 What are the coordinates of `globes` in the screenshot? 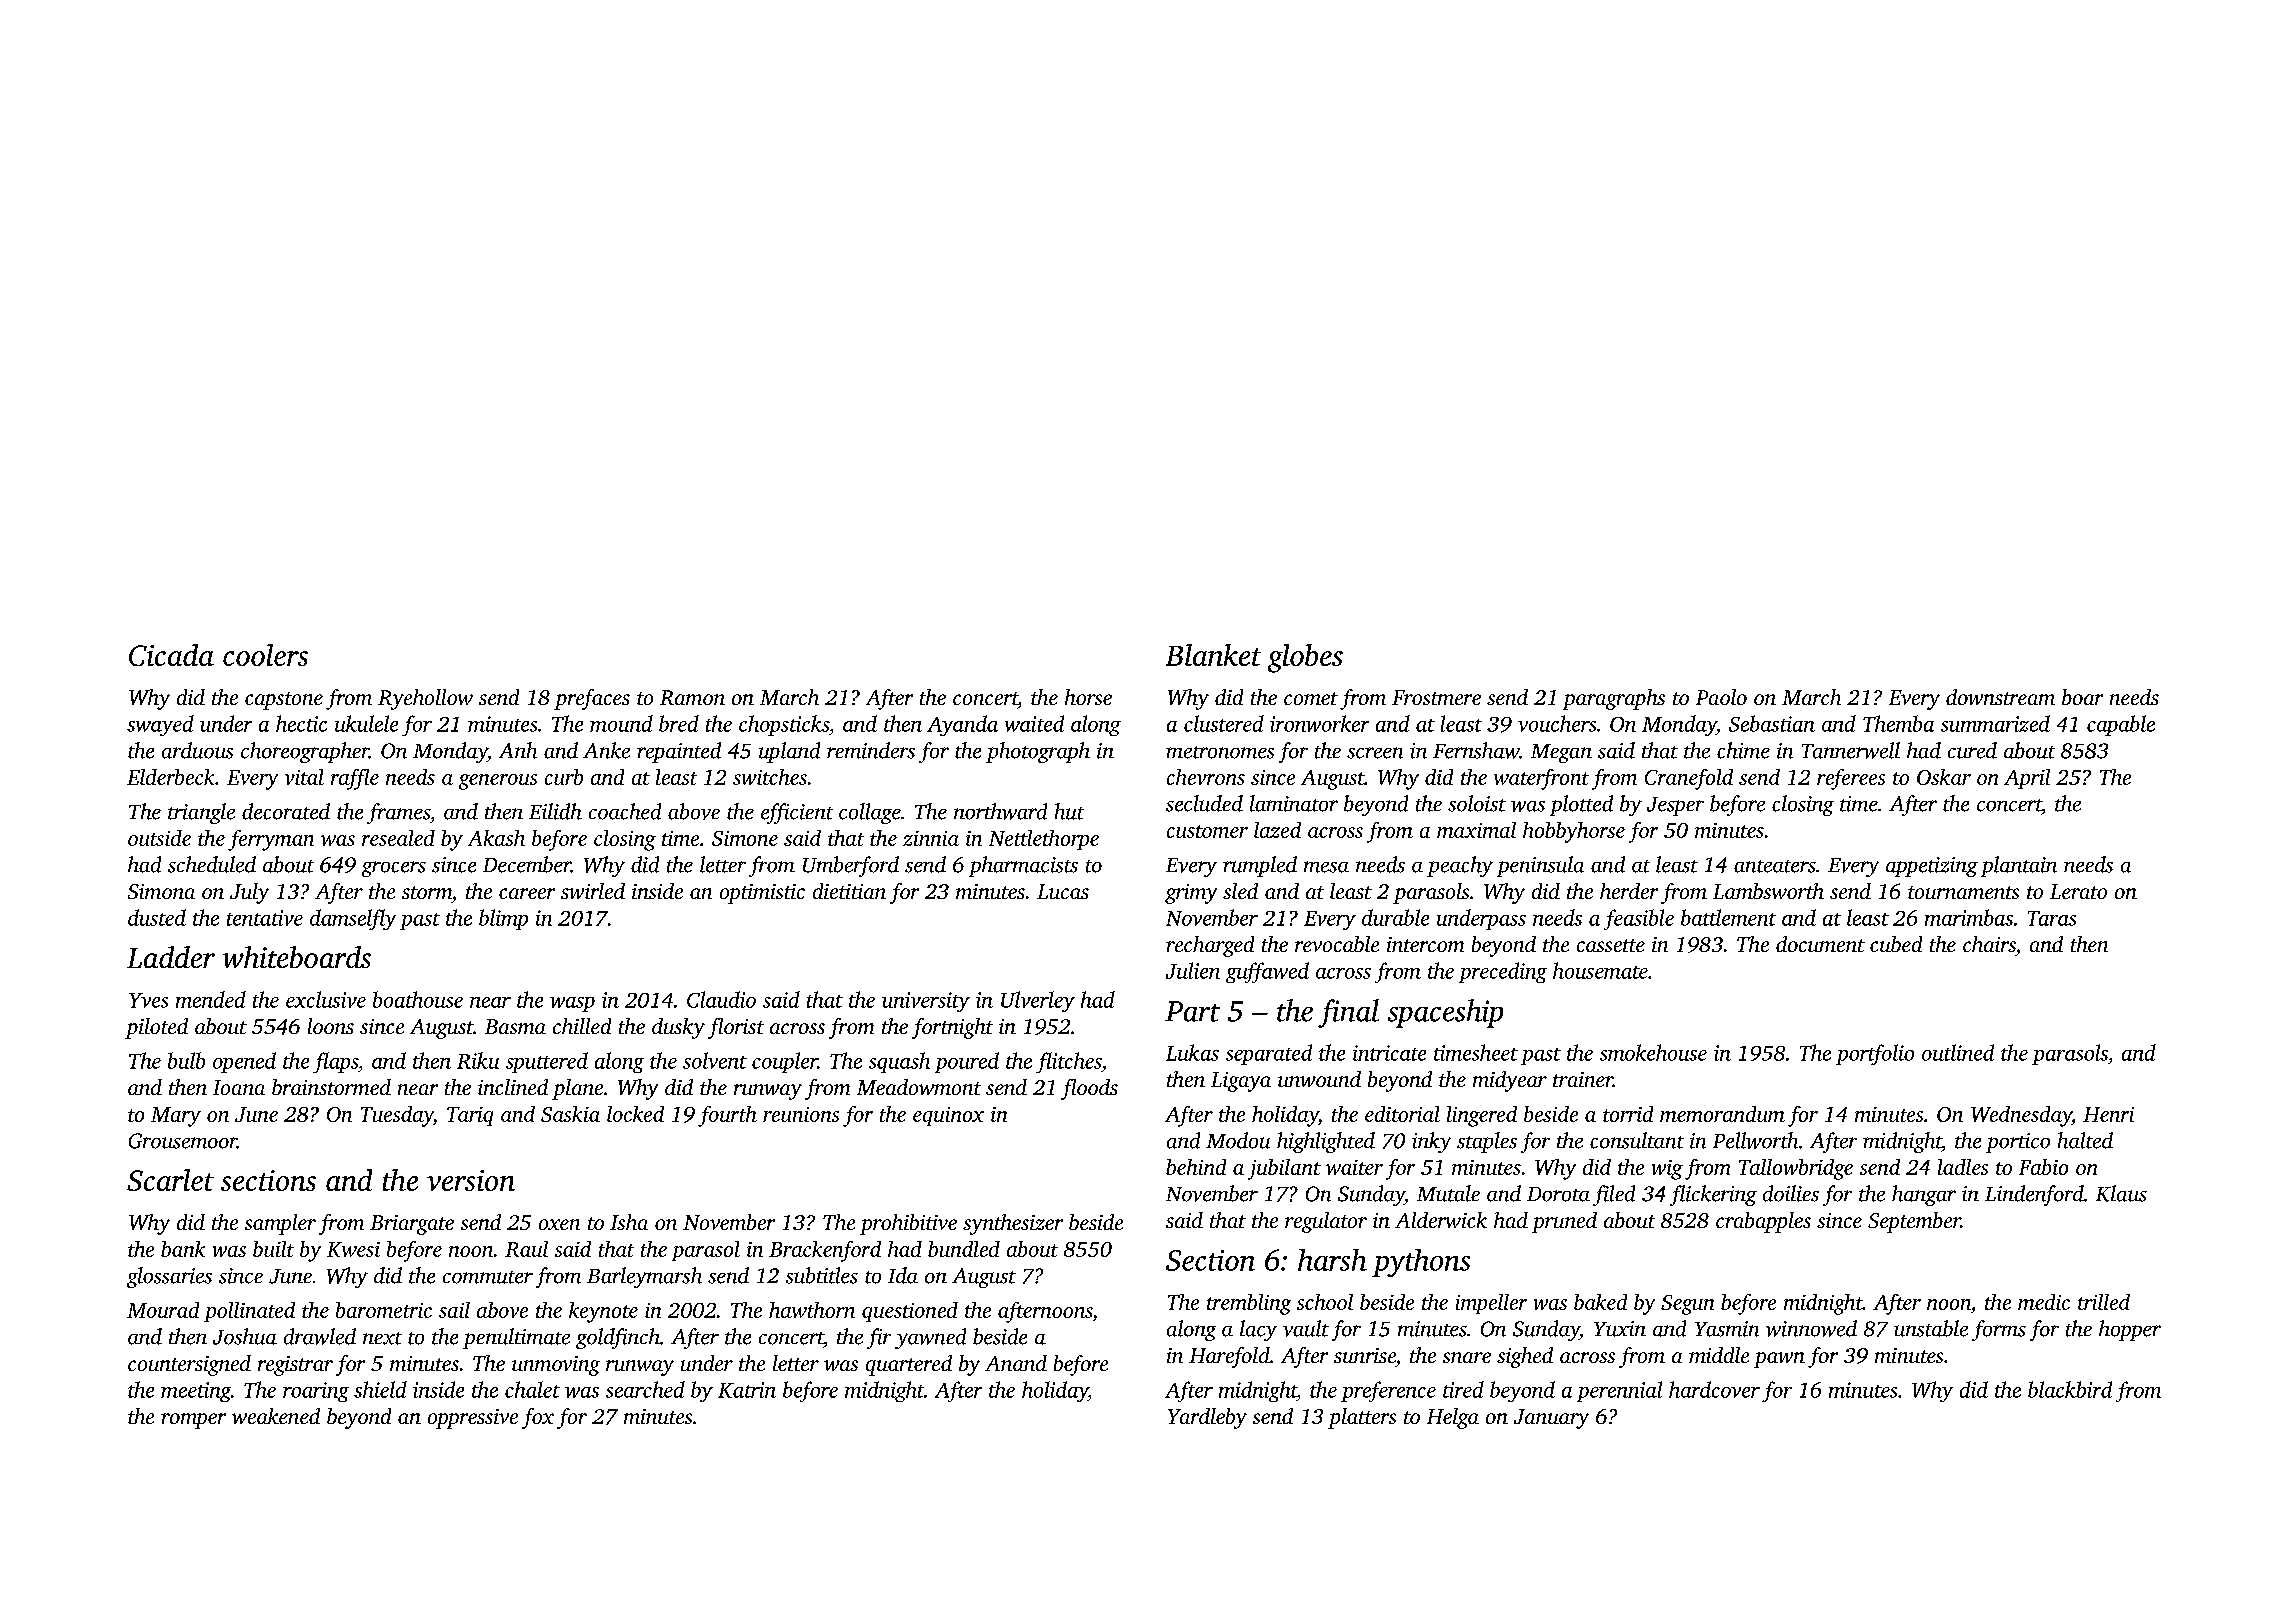 It's located at (1305, 658).
